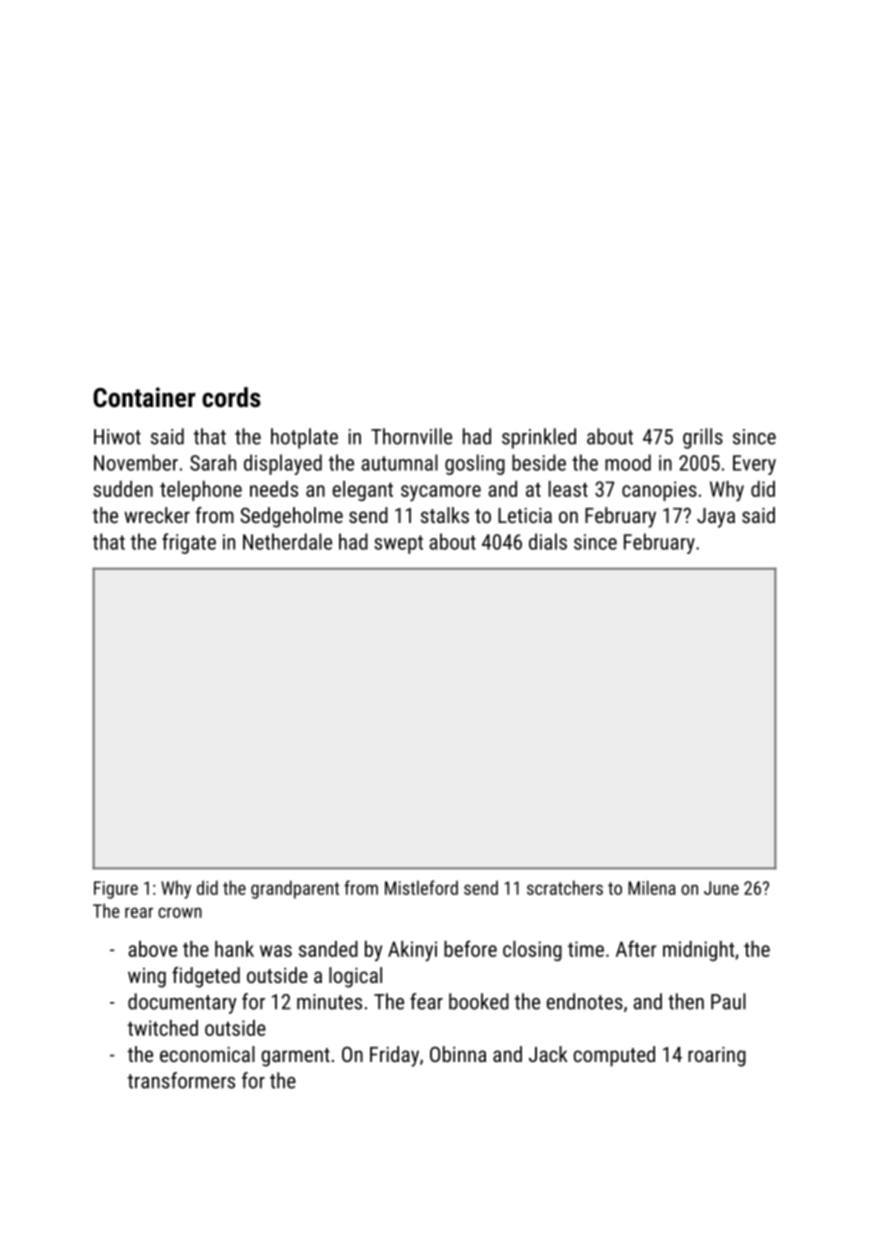 This page has width=869, height=1233. What do you see at coordinates (628, 462) in the page?
I see `mood` at bounding box center [628, 462].
